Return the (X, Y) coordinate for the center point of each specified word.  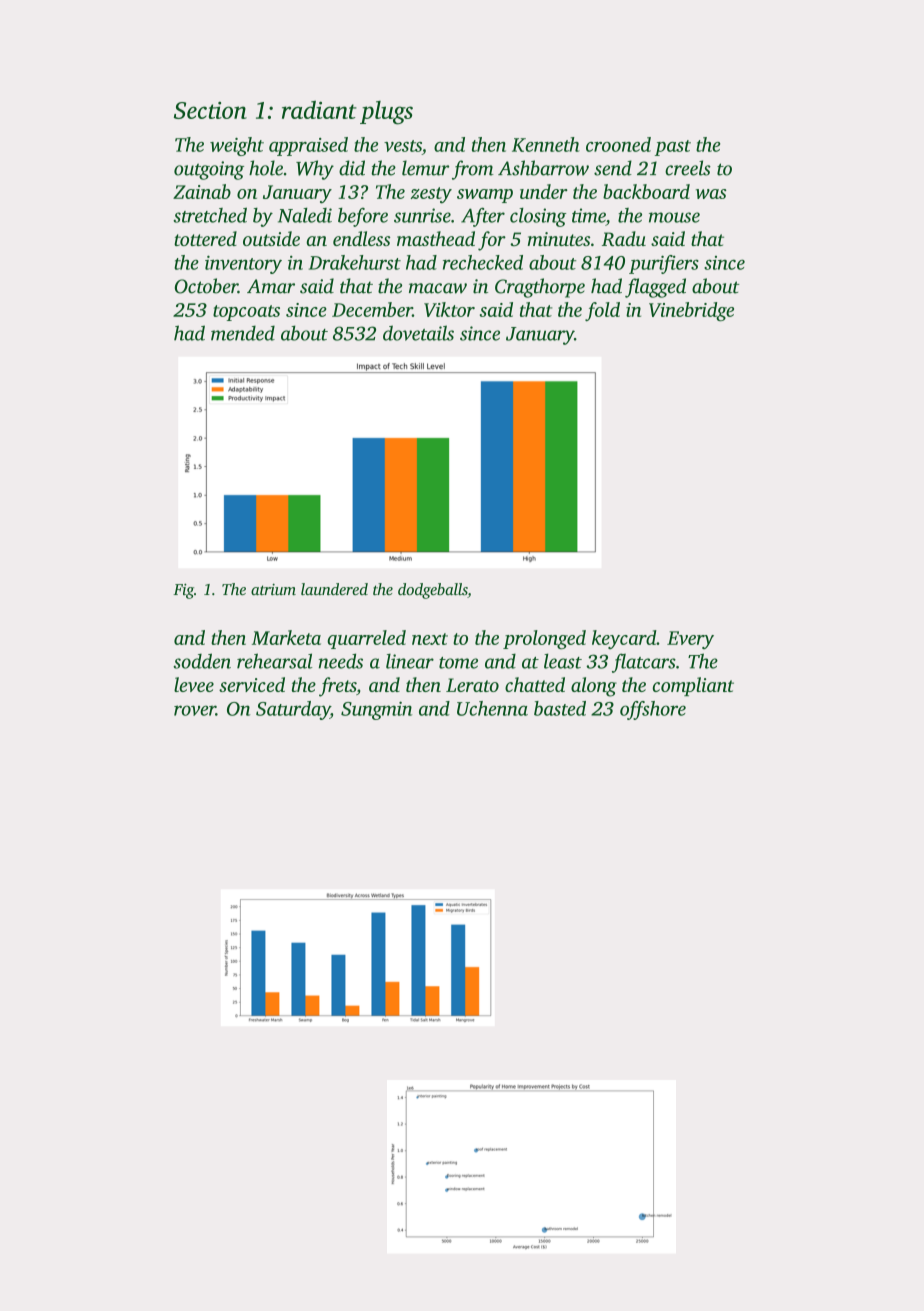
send (613, 168)
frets (337, 687)
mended (243, 333)
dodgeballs (433, 591)
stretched (210, 215)
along (594, 687)
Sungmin (376, 710)
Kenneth (546, 144)
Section (210, 110)
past (673, 148)
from (473, 170)
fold (602, 311)
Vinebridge (691, 311)
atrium (273, 589)
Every (690, 640)
